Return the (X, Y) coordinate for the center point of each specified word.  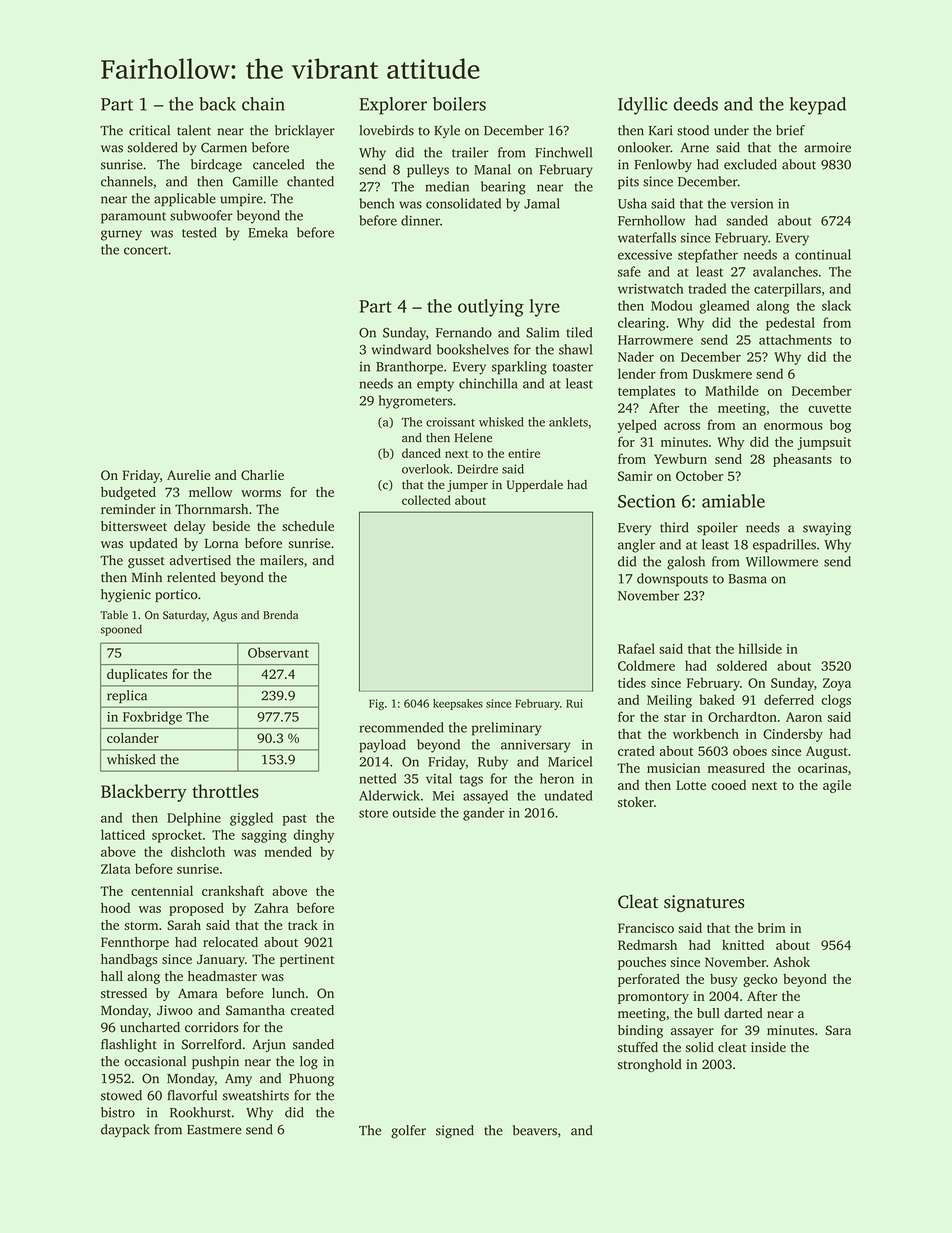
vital (439, 778)
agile (837, 786)
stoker (636, 802)
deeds (696, 104)
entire (524, 453)
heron (557, 778)
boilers (459, 104)
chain (263, 104)
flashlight (129, 1046)
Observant (278, 652)
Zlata (116, 868)
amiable (733, 501)
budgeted (128, 493)
